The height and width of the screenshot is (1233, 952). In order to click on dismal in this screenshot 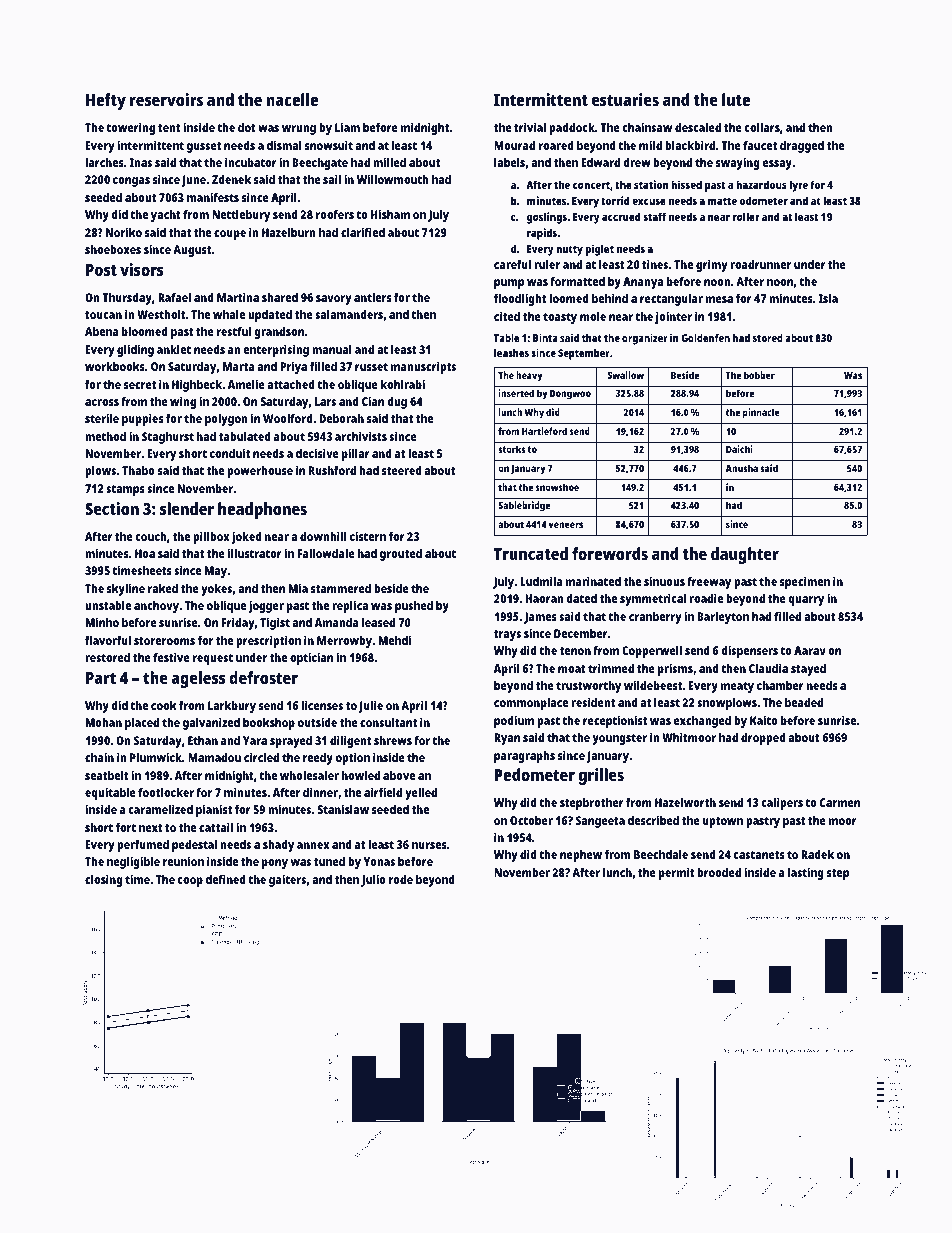, I will do `click(284, 145)`.
